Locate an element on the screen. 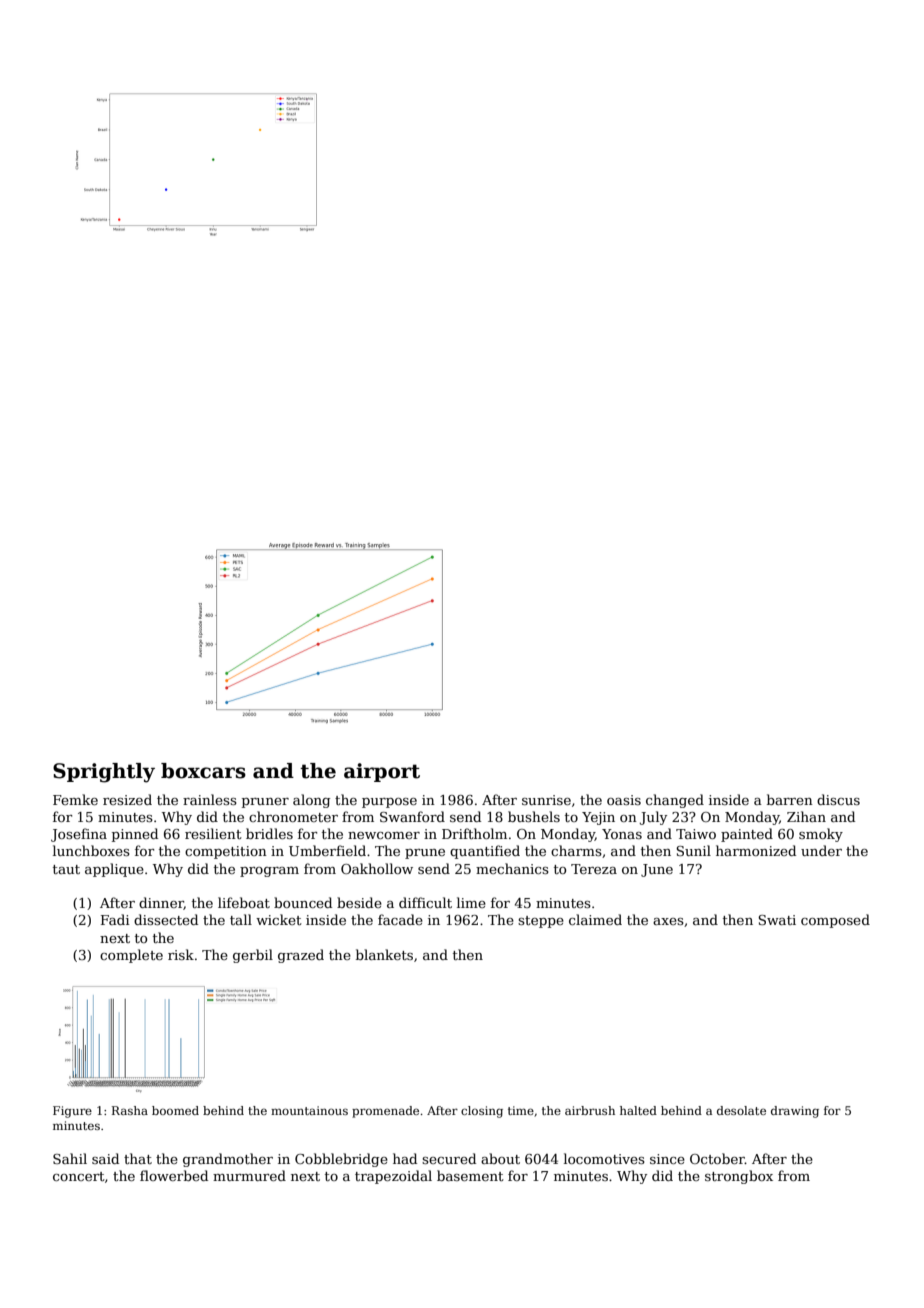 This screenshot has height=1308, width=924. composed is located at coordinates (835, 921).
